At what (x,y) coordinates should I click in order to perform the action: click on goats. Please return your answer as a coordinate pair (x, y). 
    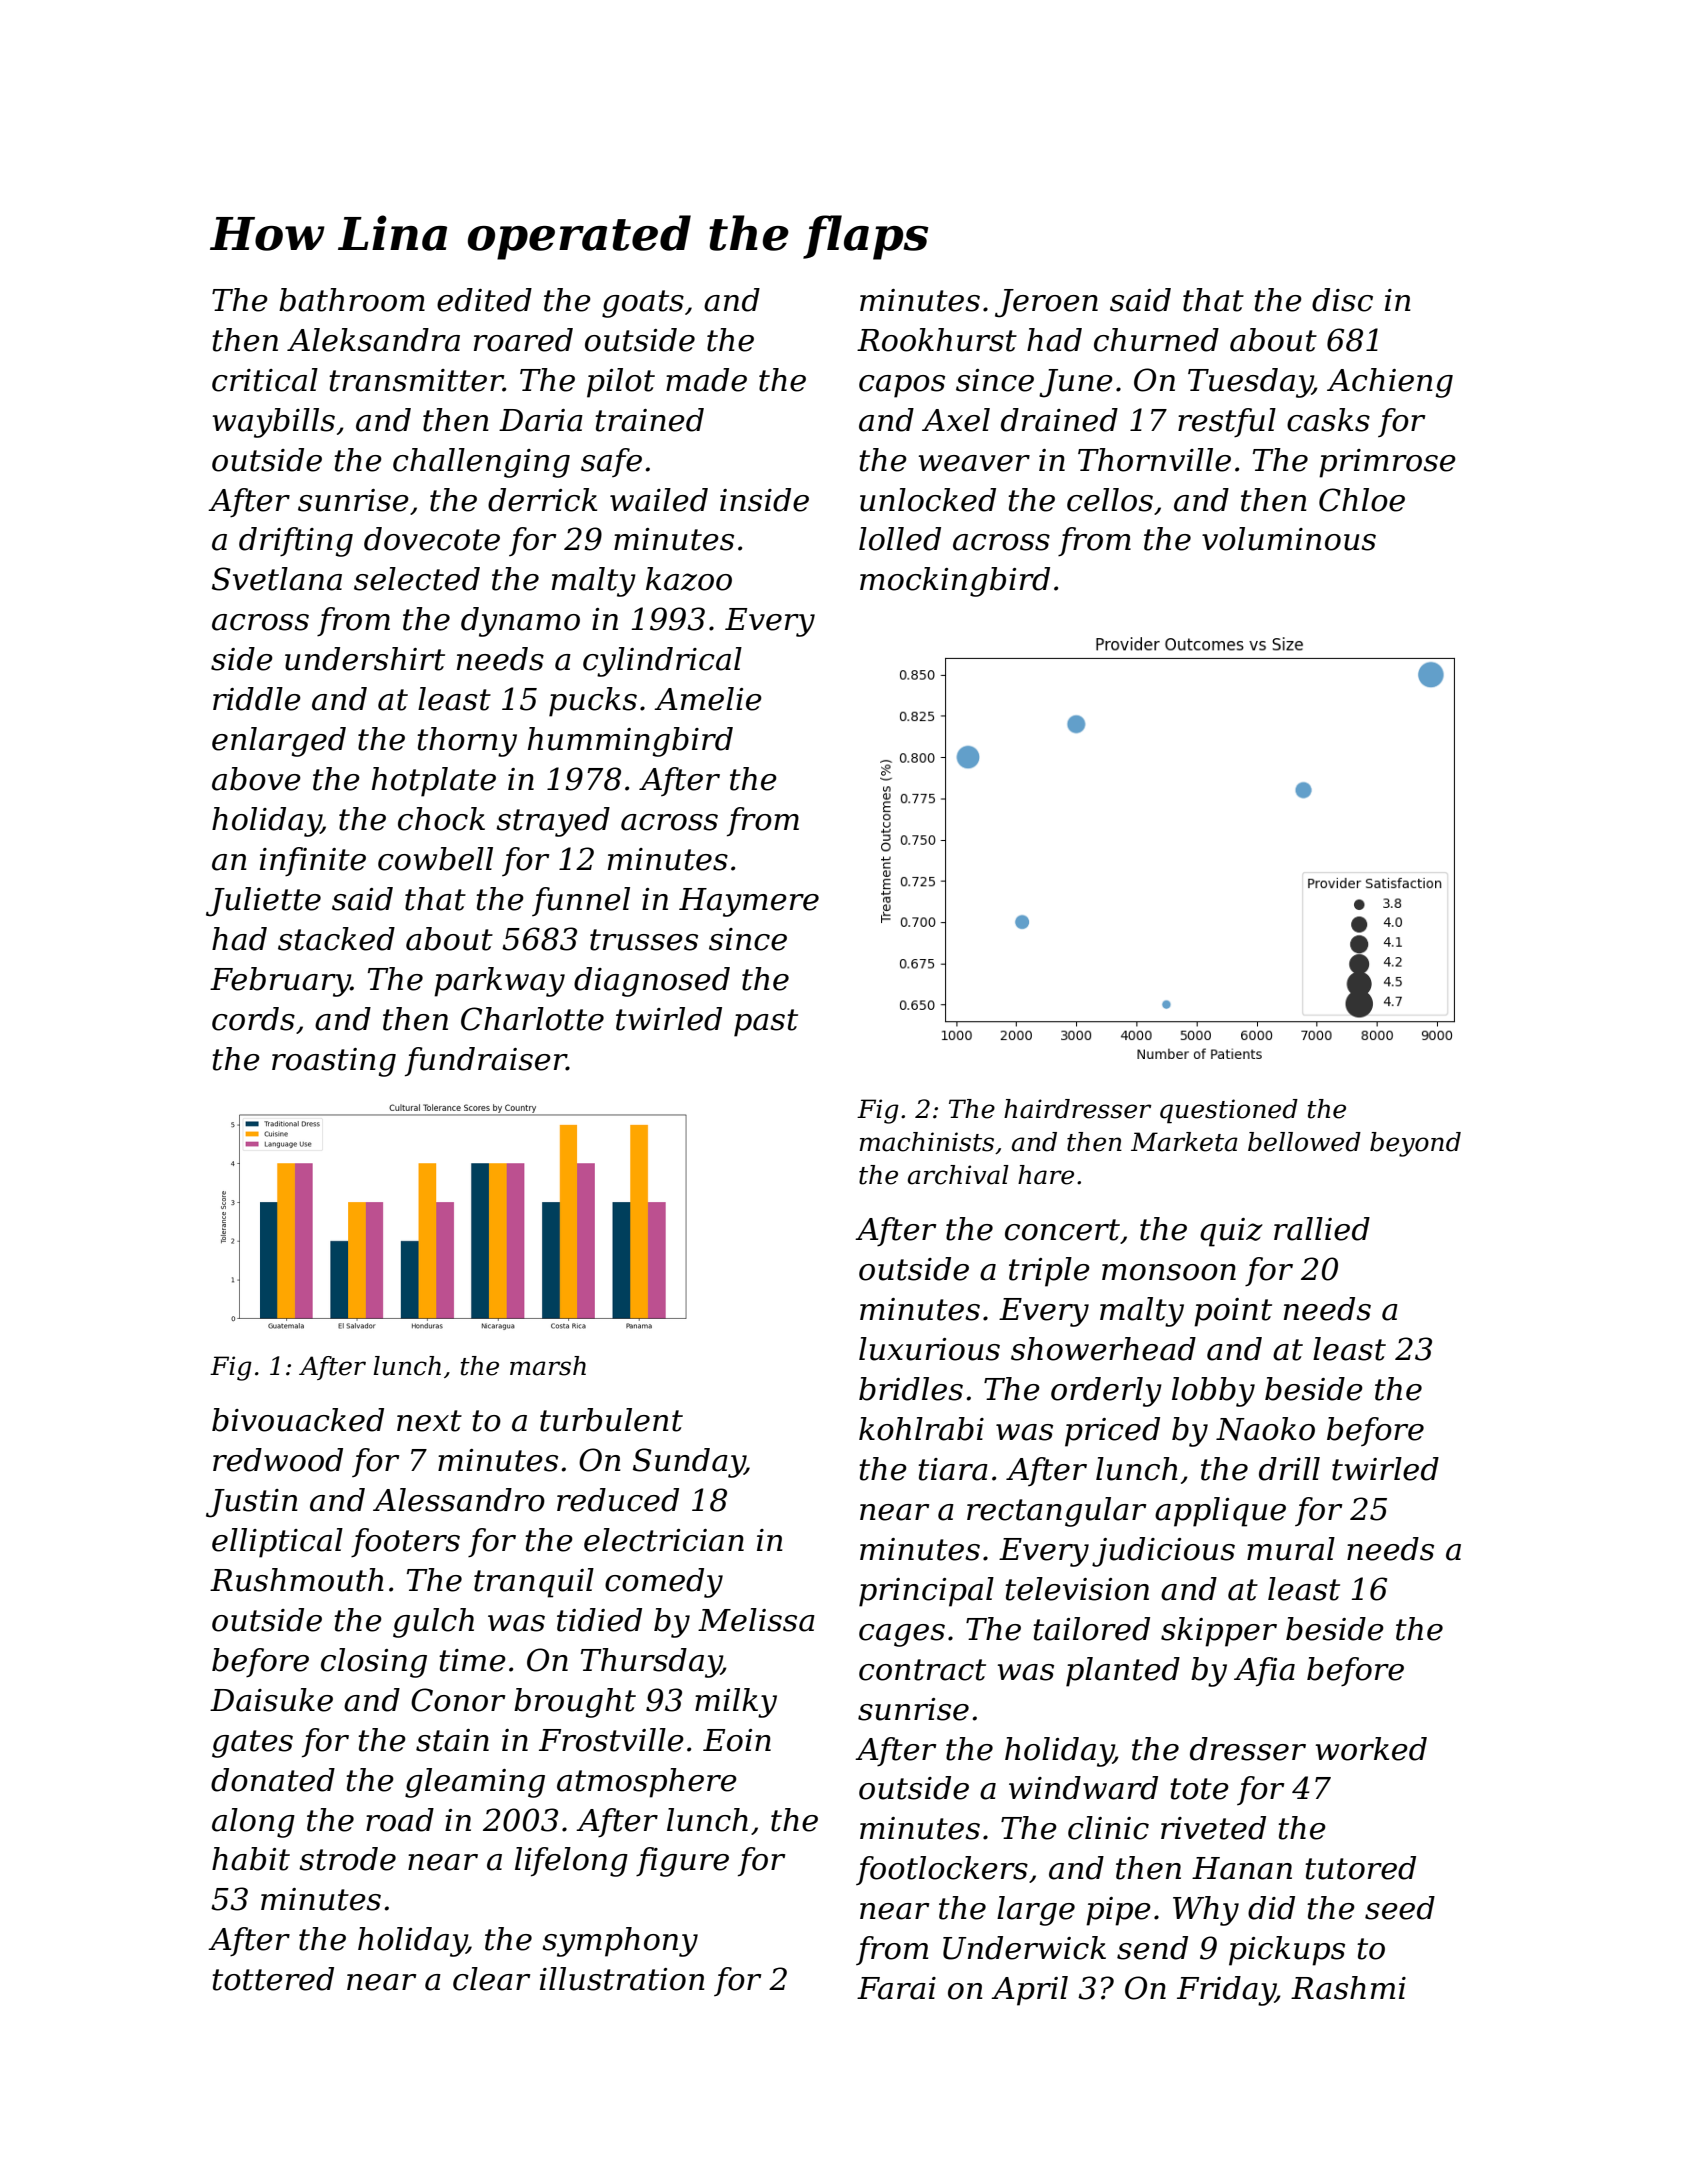
    Looking at the image, I should click on (643, 304).
